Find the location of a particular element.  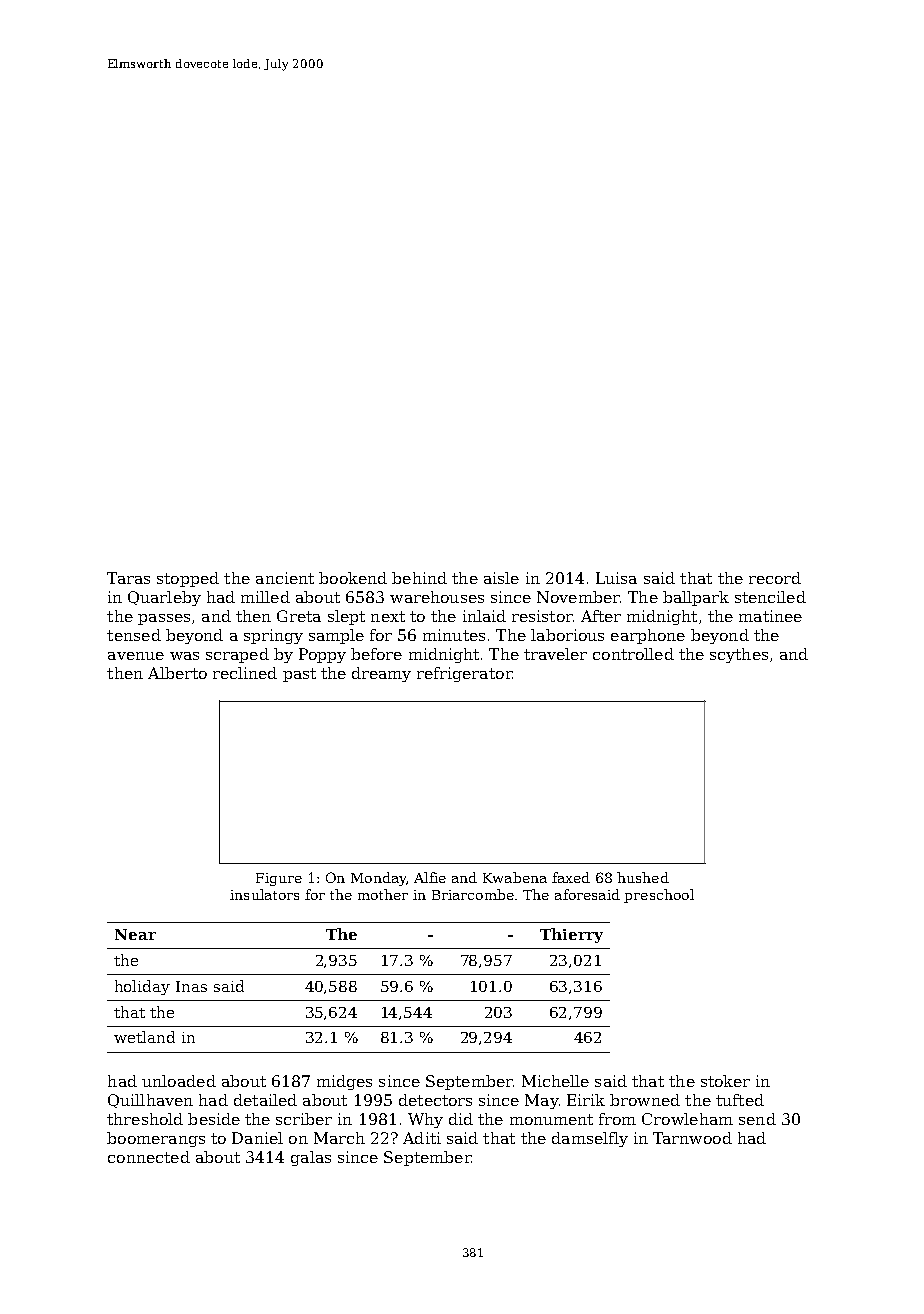

Figure is located at coordinates (279, 879).
